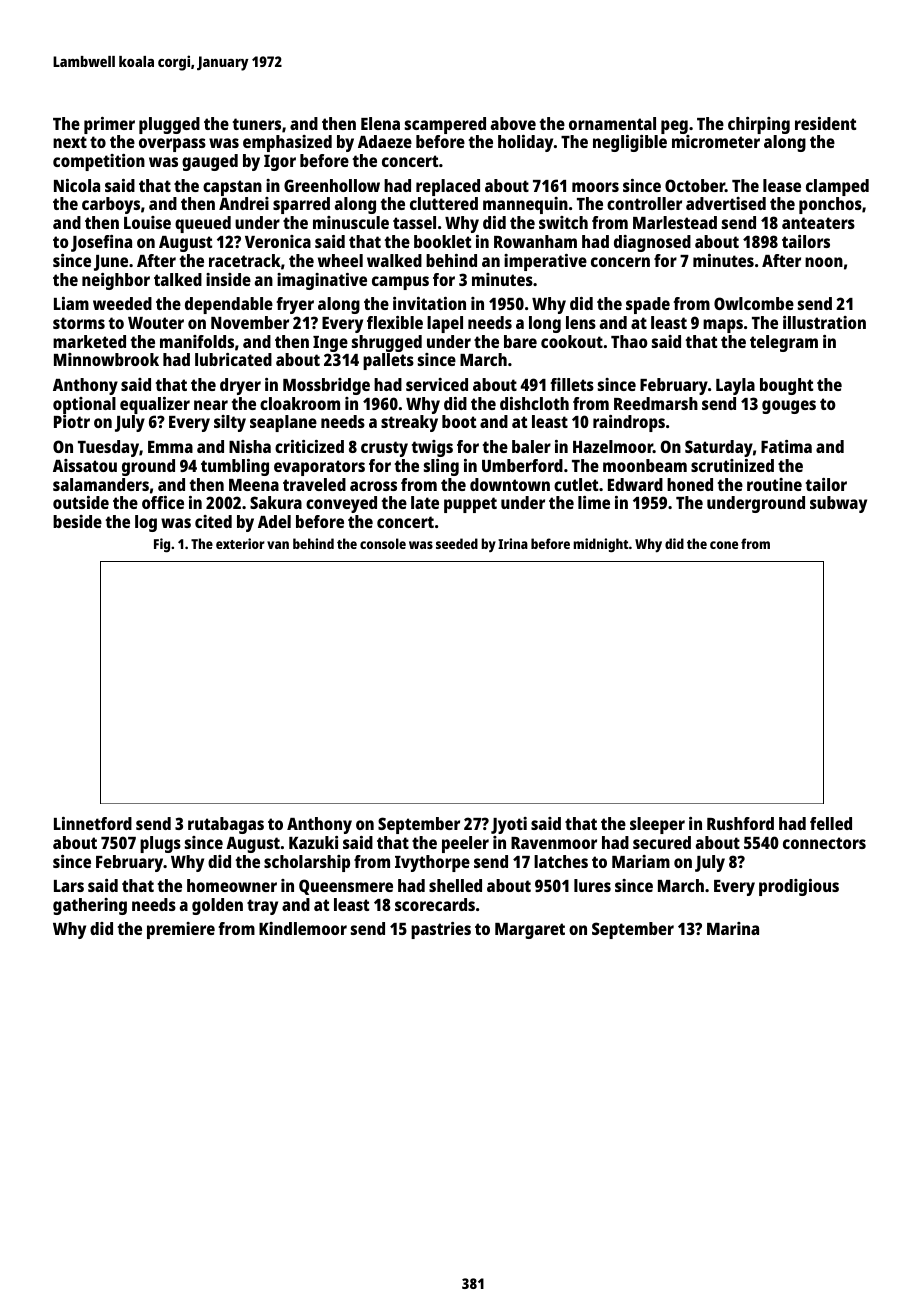  I want to click on ornamental, so click(612, 123).
